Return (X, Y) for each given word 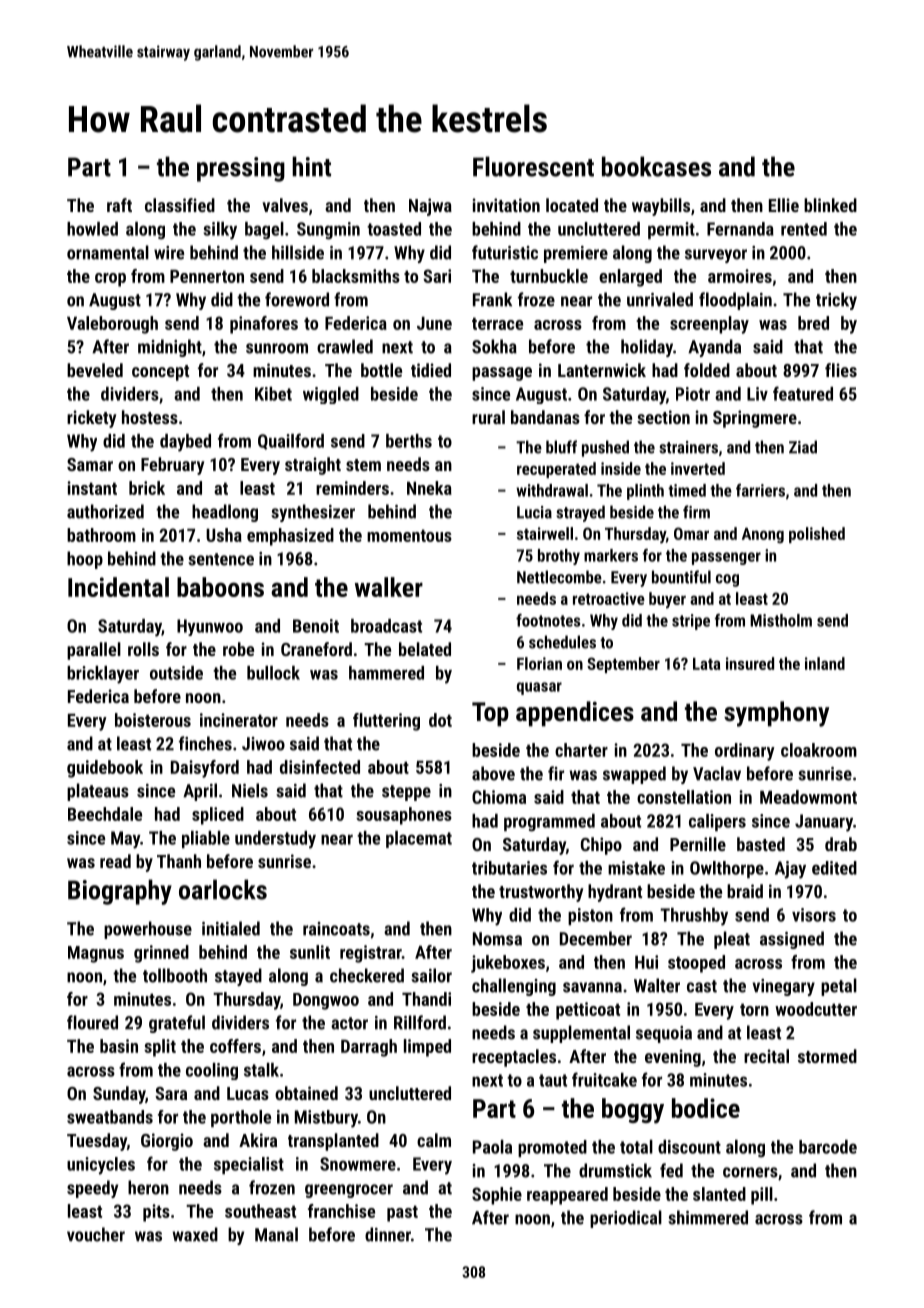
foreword (297, 299)
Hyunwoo (210, 627)
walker (389, 587)
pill (762, 1196)
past (402, 1213)
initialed (231, 928)
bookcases (656, 166)
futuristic (505, 252)
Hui (646, 962)
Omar (691, 533)
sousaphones (404, 816)
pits (156, 1213)
